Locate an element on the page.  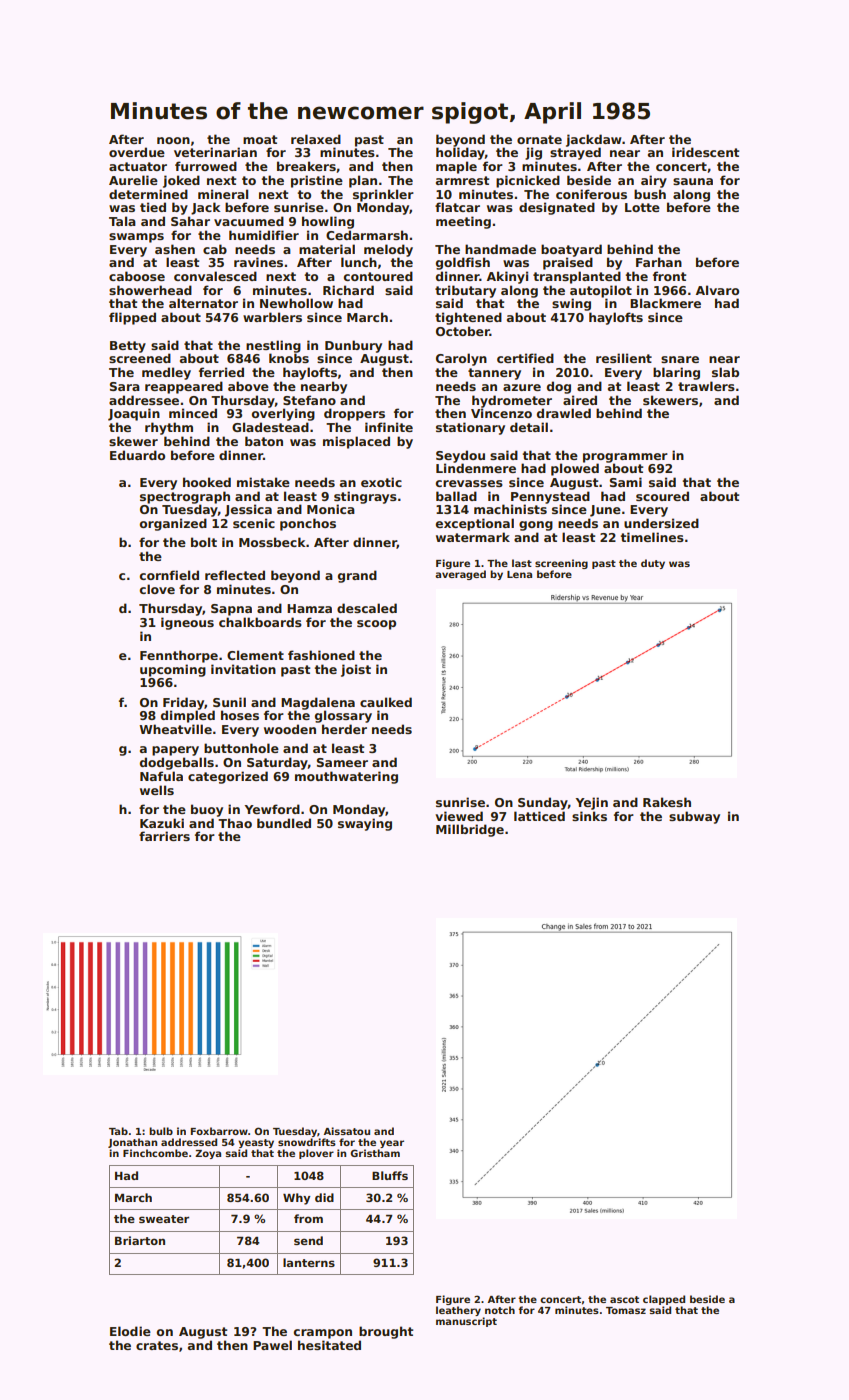
clapped is located at coordinates (664, 1300).
